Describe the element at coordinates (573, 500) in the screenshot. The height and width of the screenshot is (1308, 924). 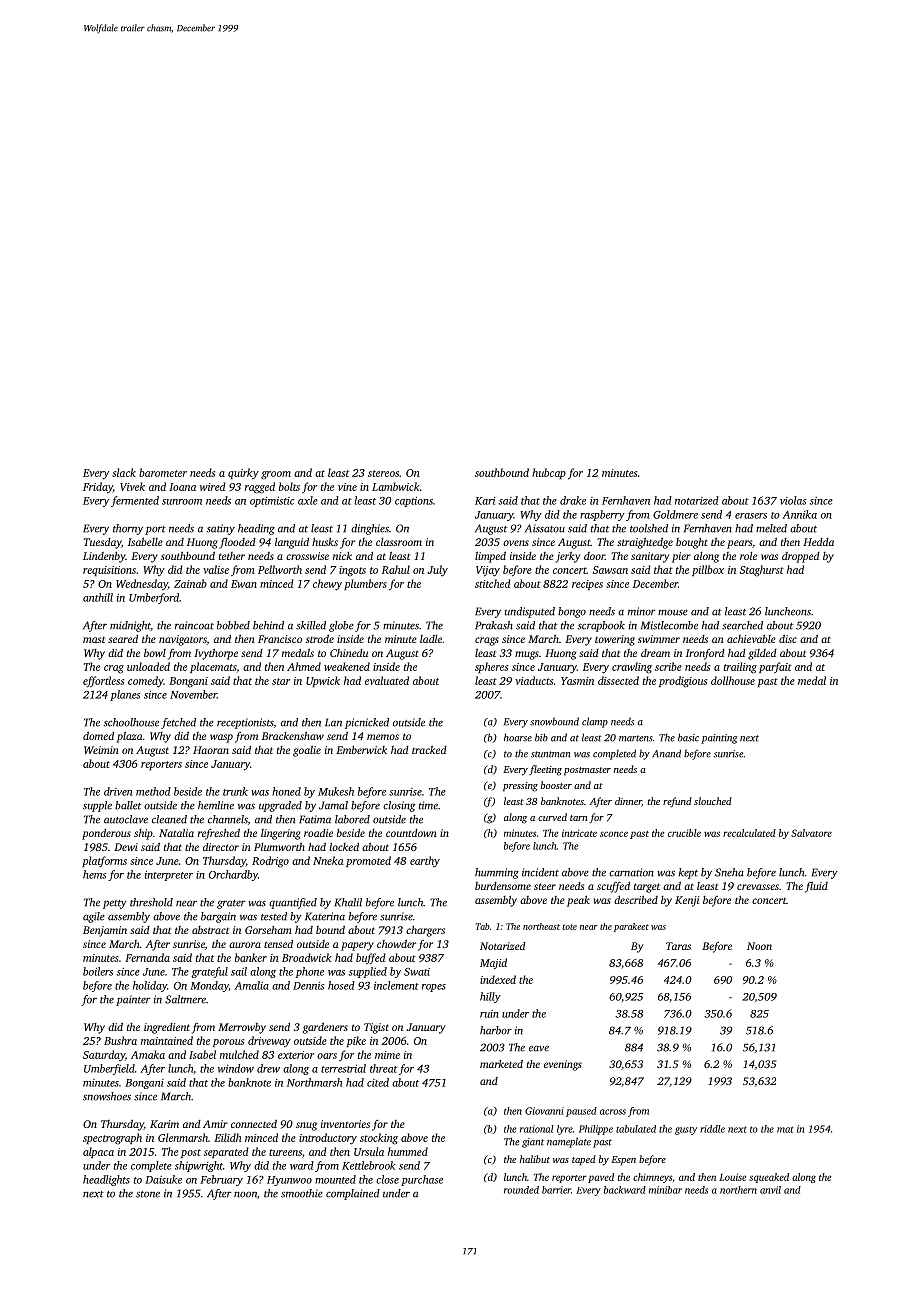
I see `drake` at that location.
